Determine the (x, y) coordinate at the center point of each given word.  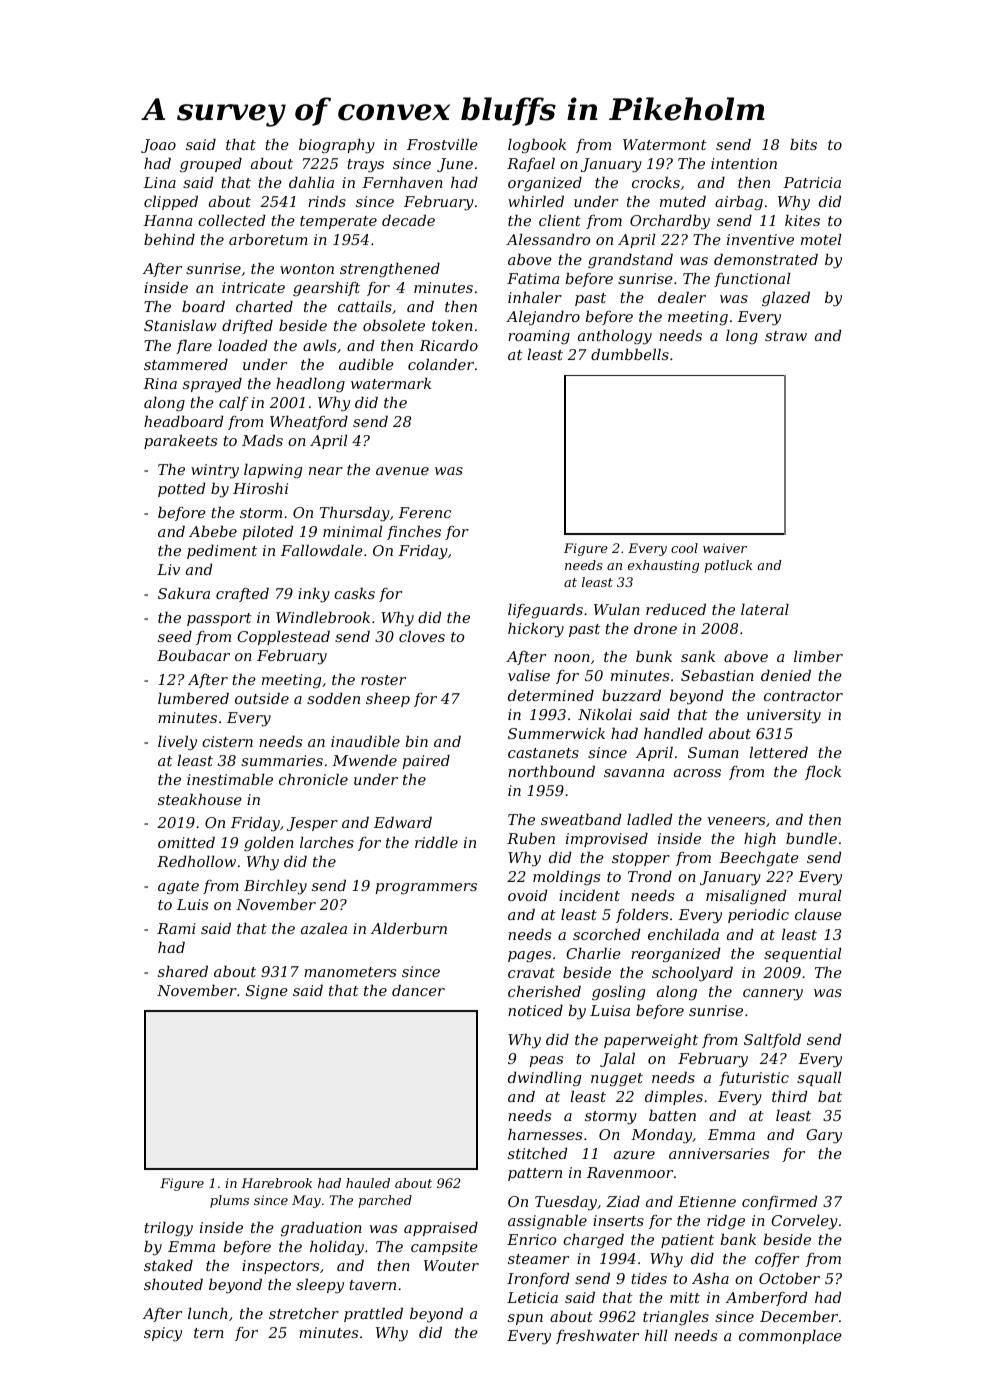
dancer (418, 990)
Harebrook (276, 1183)
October (789, 1278)
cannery (773, 995)
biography (337, 146)
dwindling (544, 1079)
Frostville (442, 144)
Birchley (275, 887)
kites (802, 220)
